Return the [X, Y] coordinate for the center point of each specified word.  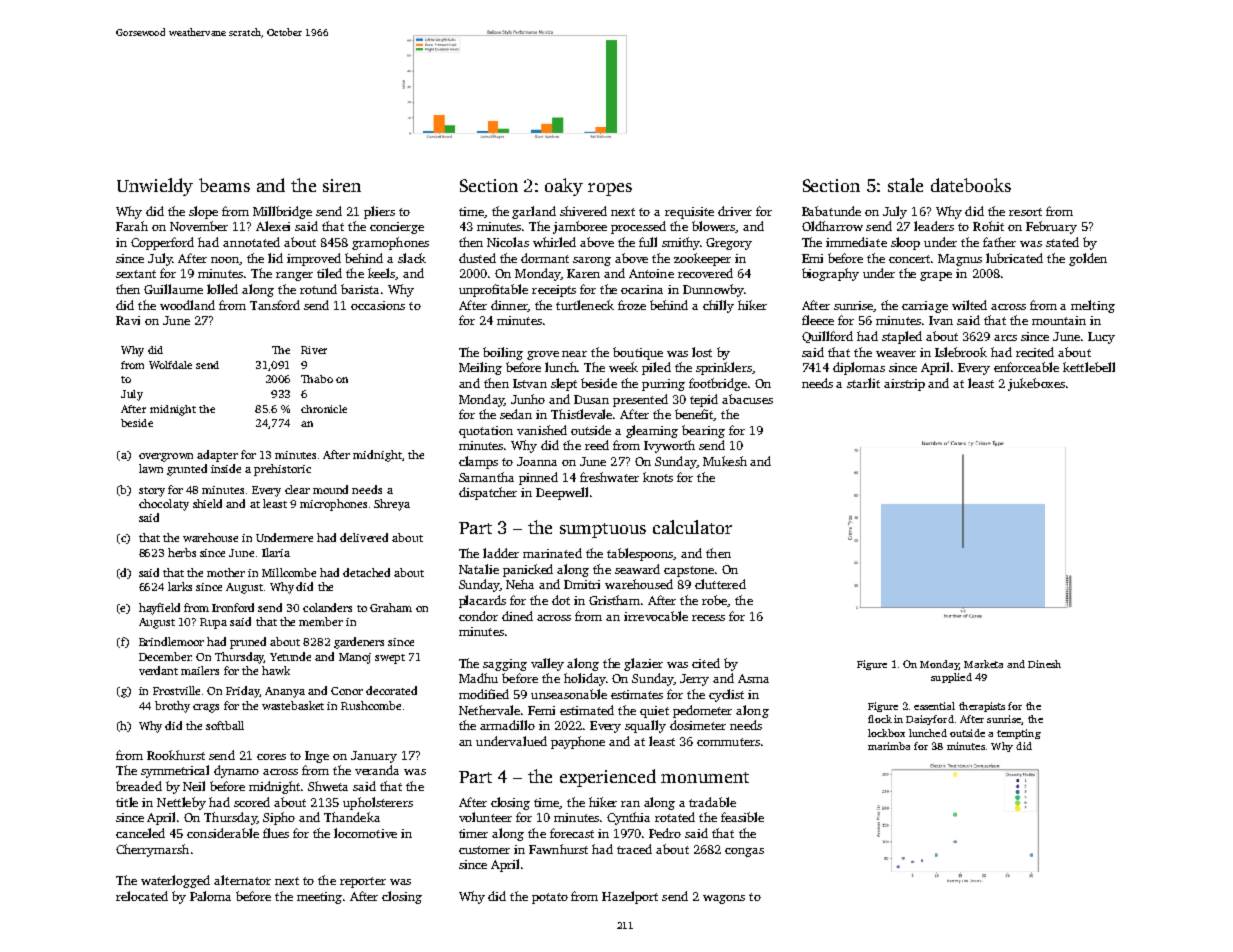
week [623, 367]
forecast [572, 833]
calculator [692, 527]
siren [342, 185]
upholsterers [378, 803]
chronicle [324, 409]
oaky [564, 187]
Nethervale [489, 710]
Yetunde [290, 656]
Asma [753, 678]
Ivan [941, 320]
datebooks [971, 185]
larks [180, 586]
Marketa [983, 664]
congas [744, 852]
